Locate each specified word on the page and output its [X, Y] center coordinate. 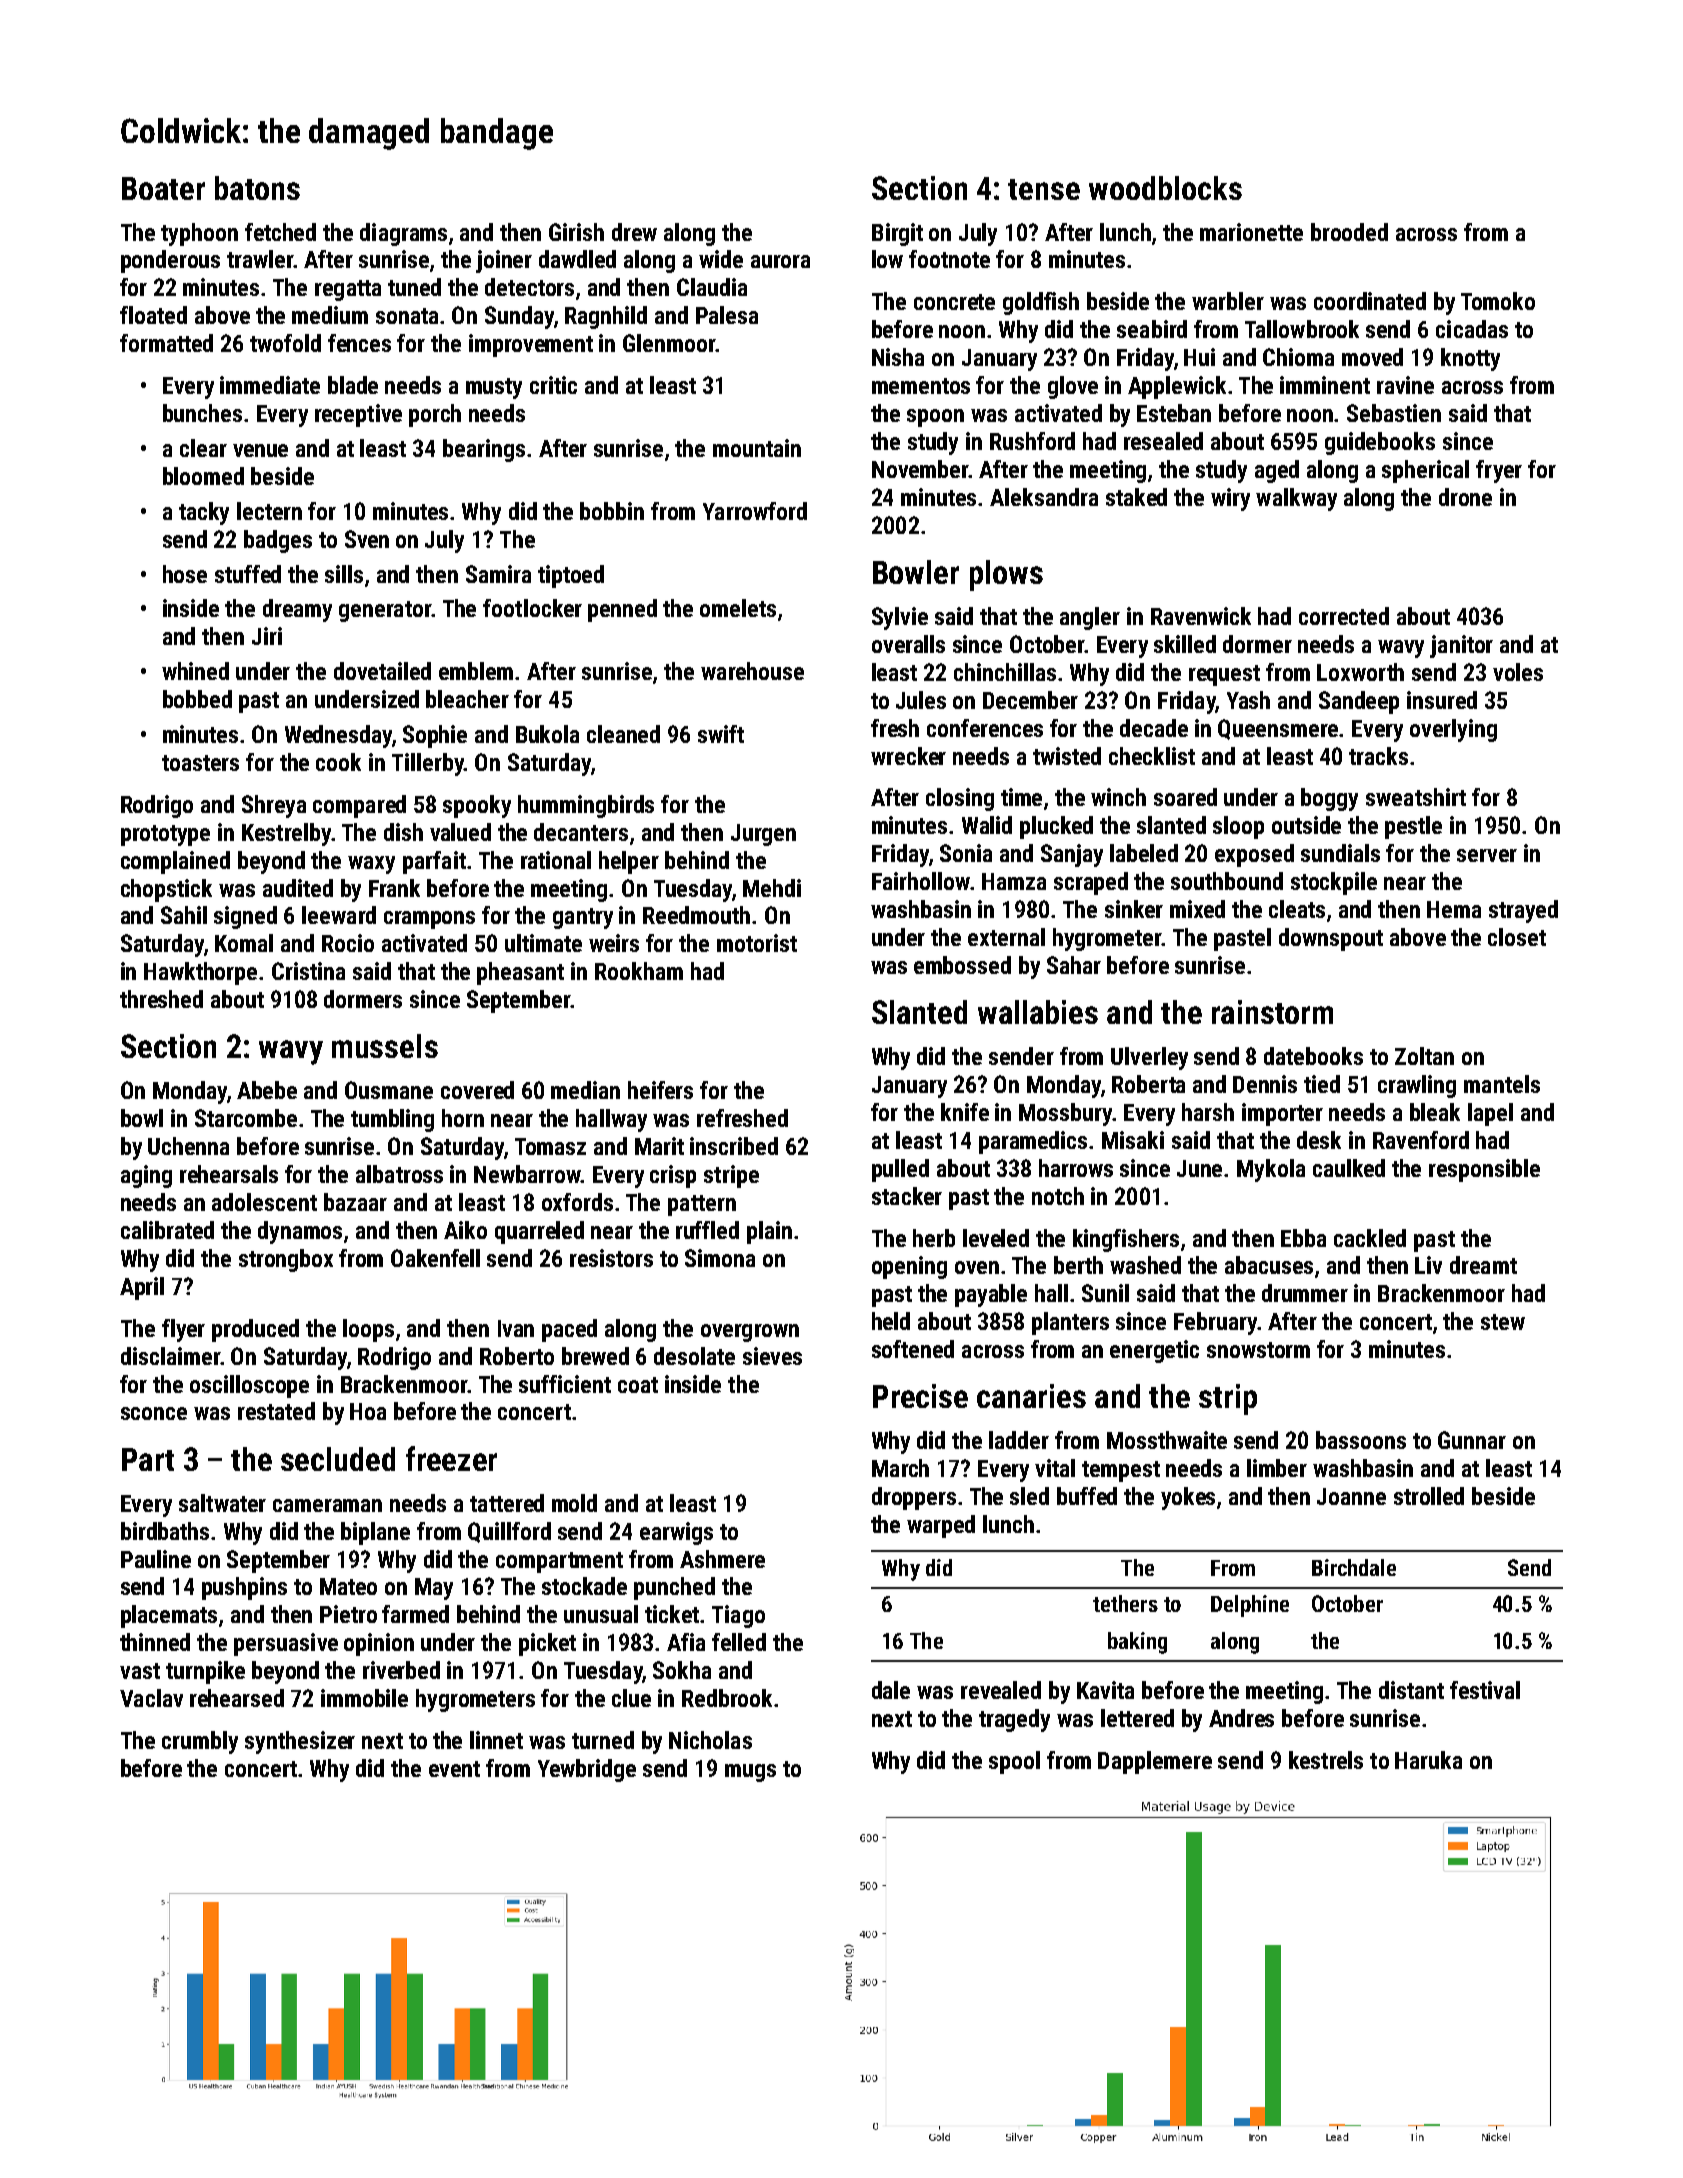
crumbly [200, 1742]
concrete [954, 302]
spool [1014, 1762]
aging [146, 1176]
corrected [1344, 616]
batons [257, 188]
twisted [1067, 756]
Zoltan [1424, 1056]
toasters [200, 763]
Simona [720, 1258]
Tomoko [1498, 301]
